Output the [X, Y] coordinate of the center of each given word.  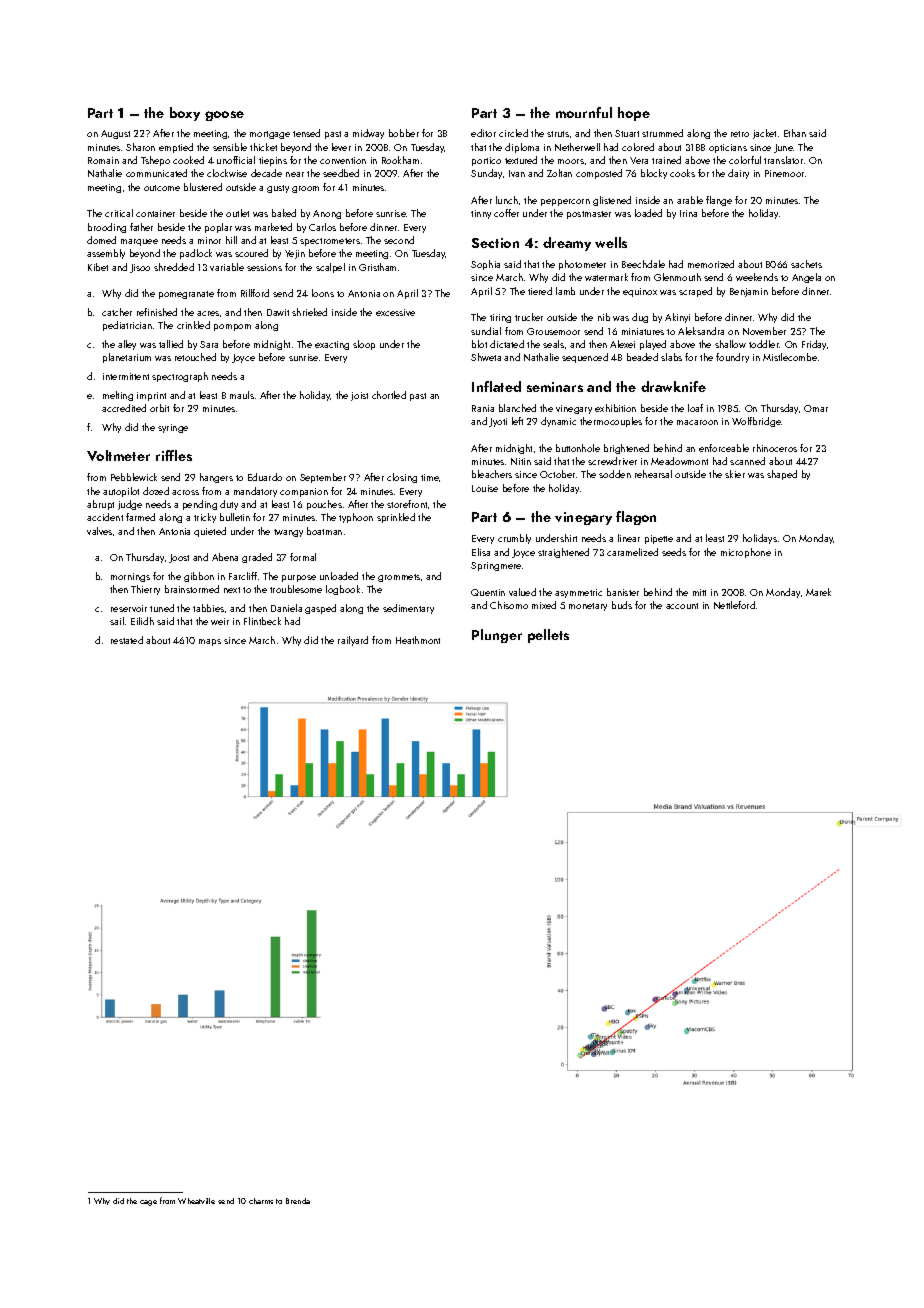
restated [127, 640]
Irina [688, 213]
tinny [481, 214]
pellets [548, 636]
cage [148, 1203]
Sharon [140, 147]
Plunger [497, 636]
